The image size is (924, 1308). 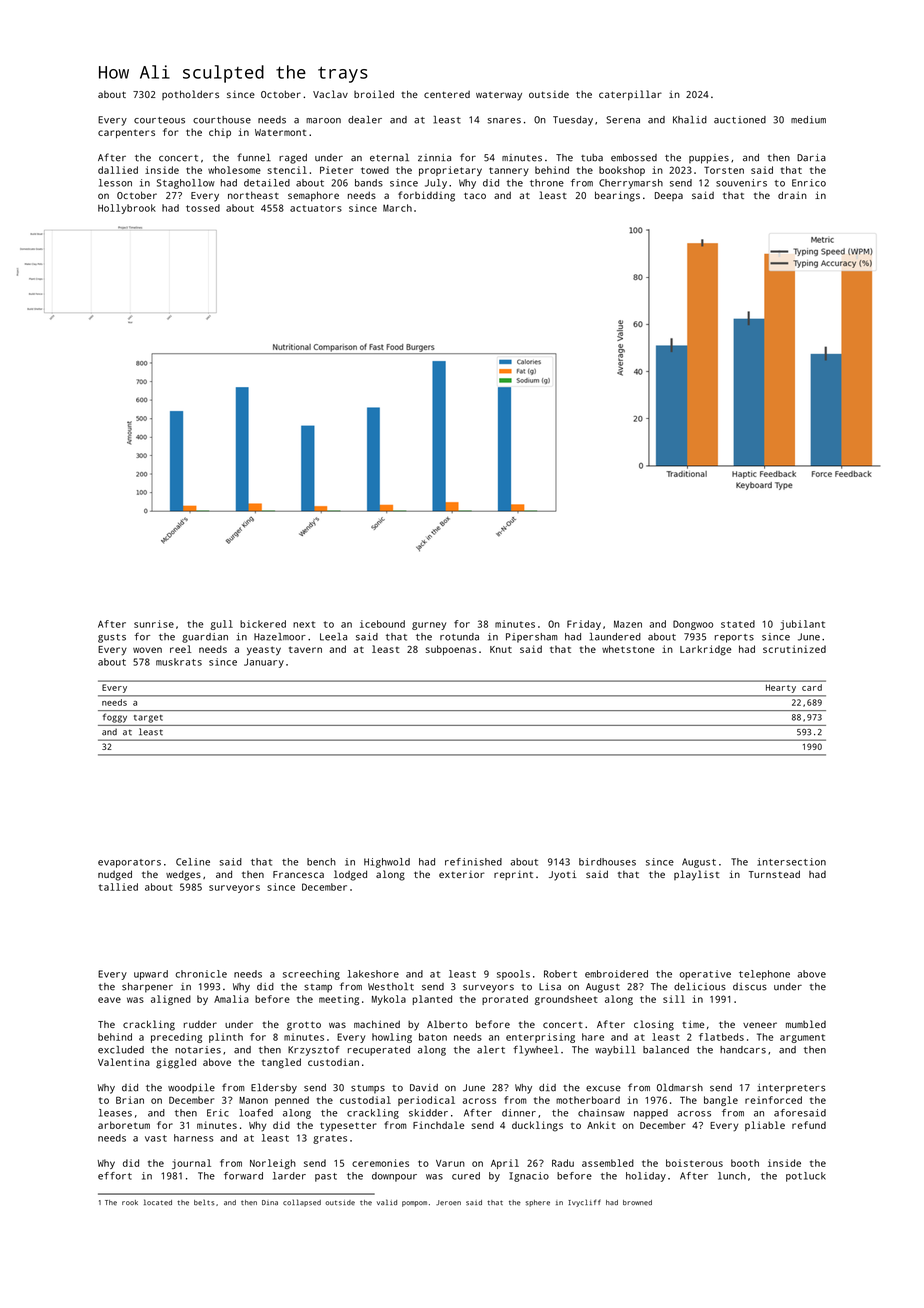 I want to click on playlist, so click(x=696, y=875).
